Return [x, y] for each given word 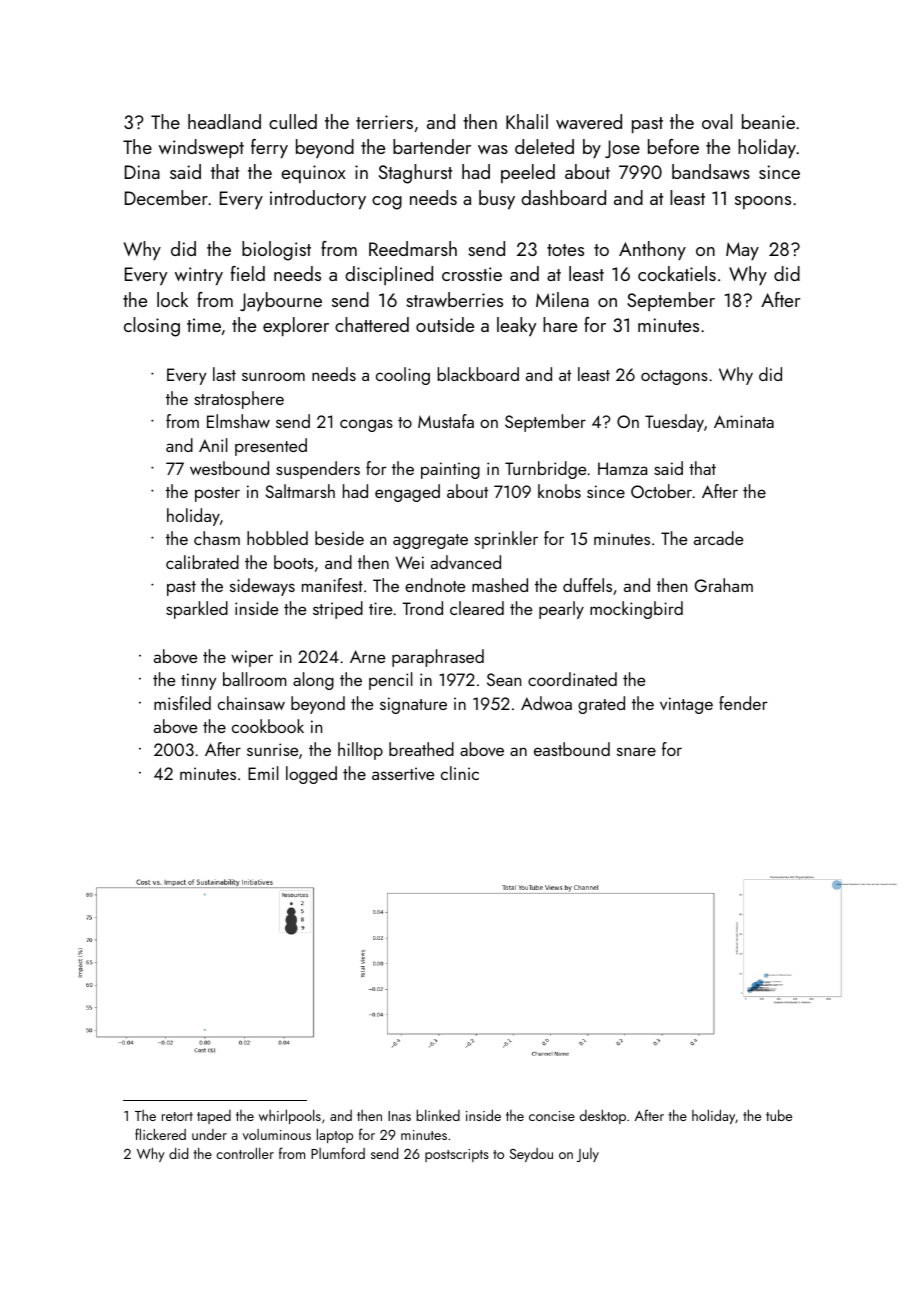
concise [552, 1116]
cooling [403, 376]
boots [294, 562]
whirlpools [290, 1116]
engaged [407, 493]
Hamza [622, 468]
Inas [399, 1116]
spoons [763, 202]
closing [152, 327]
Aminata [744, 421]
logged [311, 775]
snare [636, 751]
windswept [201, 149]
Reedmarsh [413, 248]
